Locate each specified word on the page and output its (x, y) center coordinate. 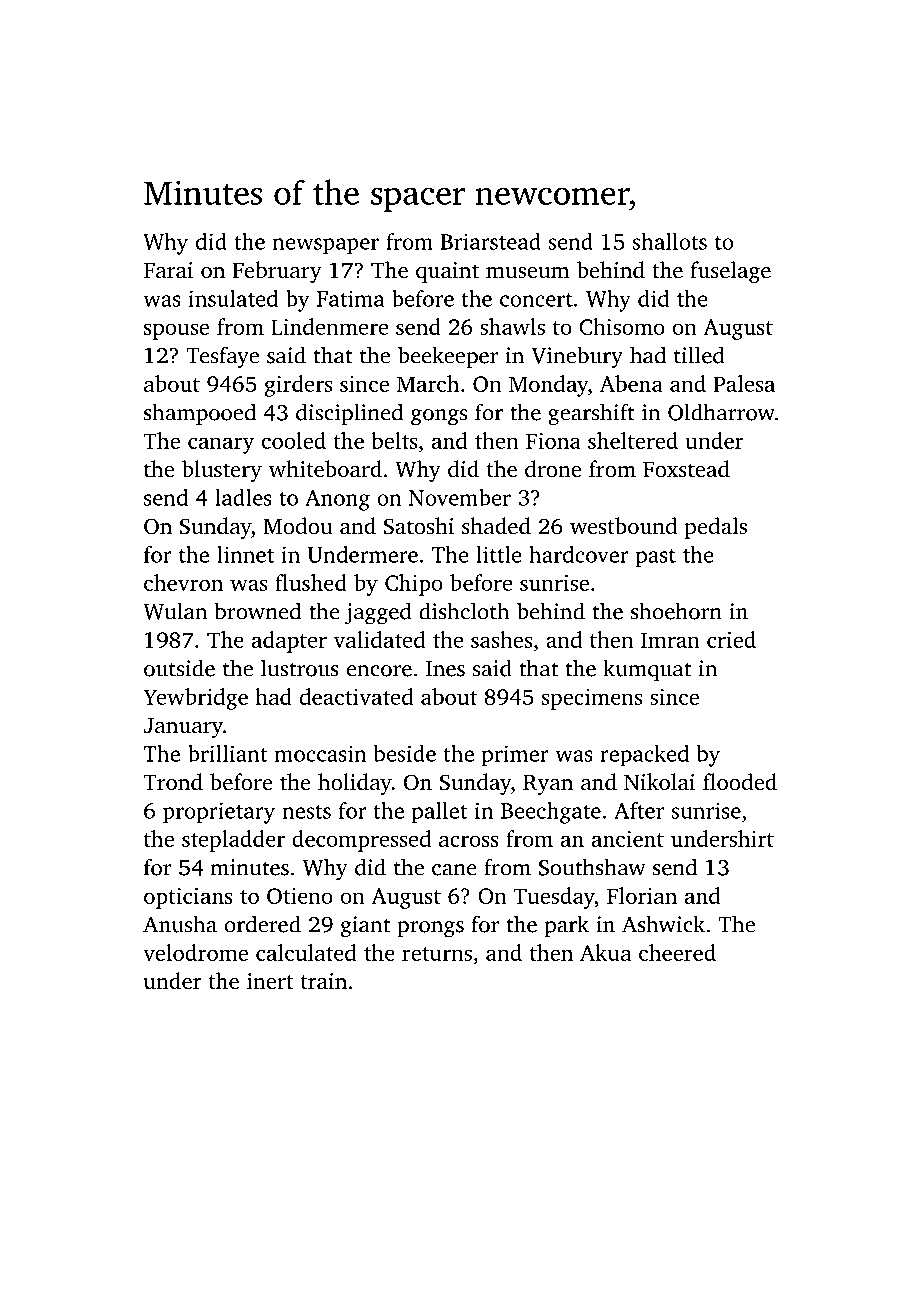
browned (257, 611)
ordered (263, 924)
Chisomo (622, 326)
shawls (512, 326)
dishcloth (464, 611)
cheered (677, 952)
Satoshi (419, 526)
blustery (222, 471)
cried (731, 639)
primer (515, 756)
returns (437, 954)
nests (306, 812)
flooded (740, 782)
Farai (168, 270)
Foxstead (686, 469)
